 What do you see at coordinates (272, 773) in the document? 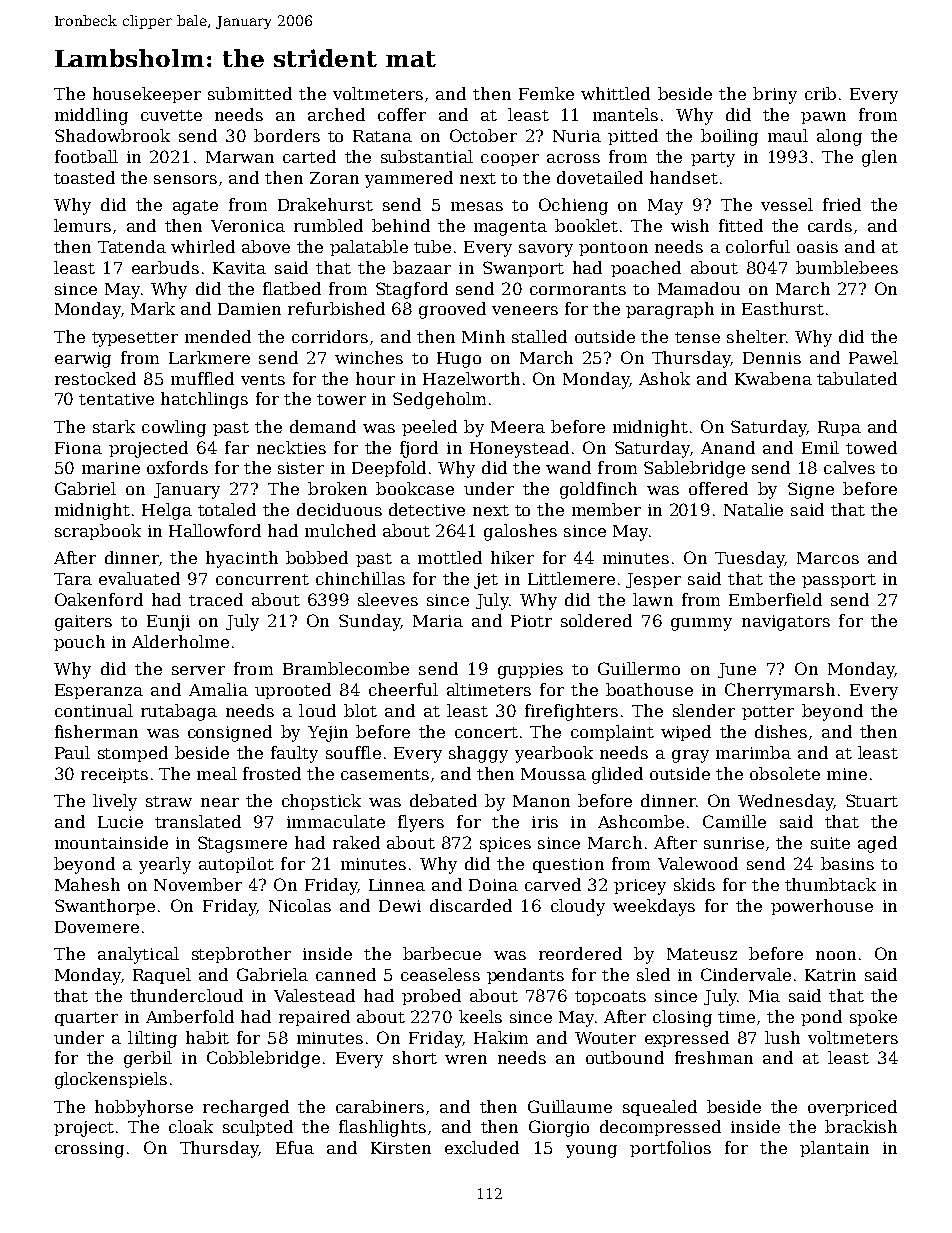
I see `frosted` at bounding box center [272, 773].
